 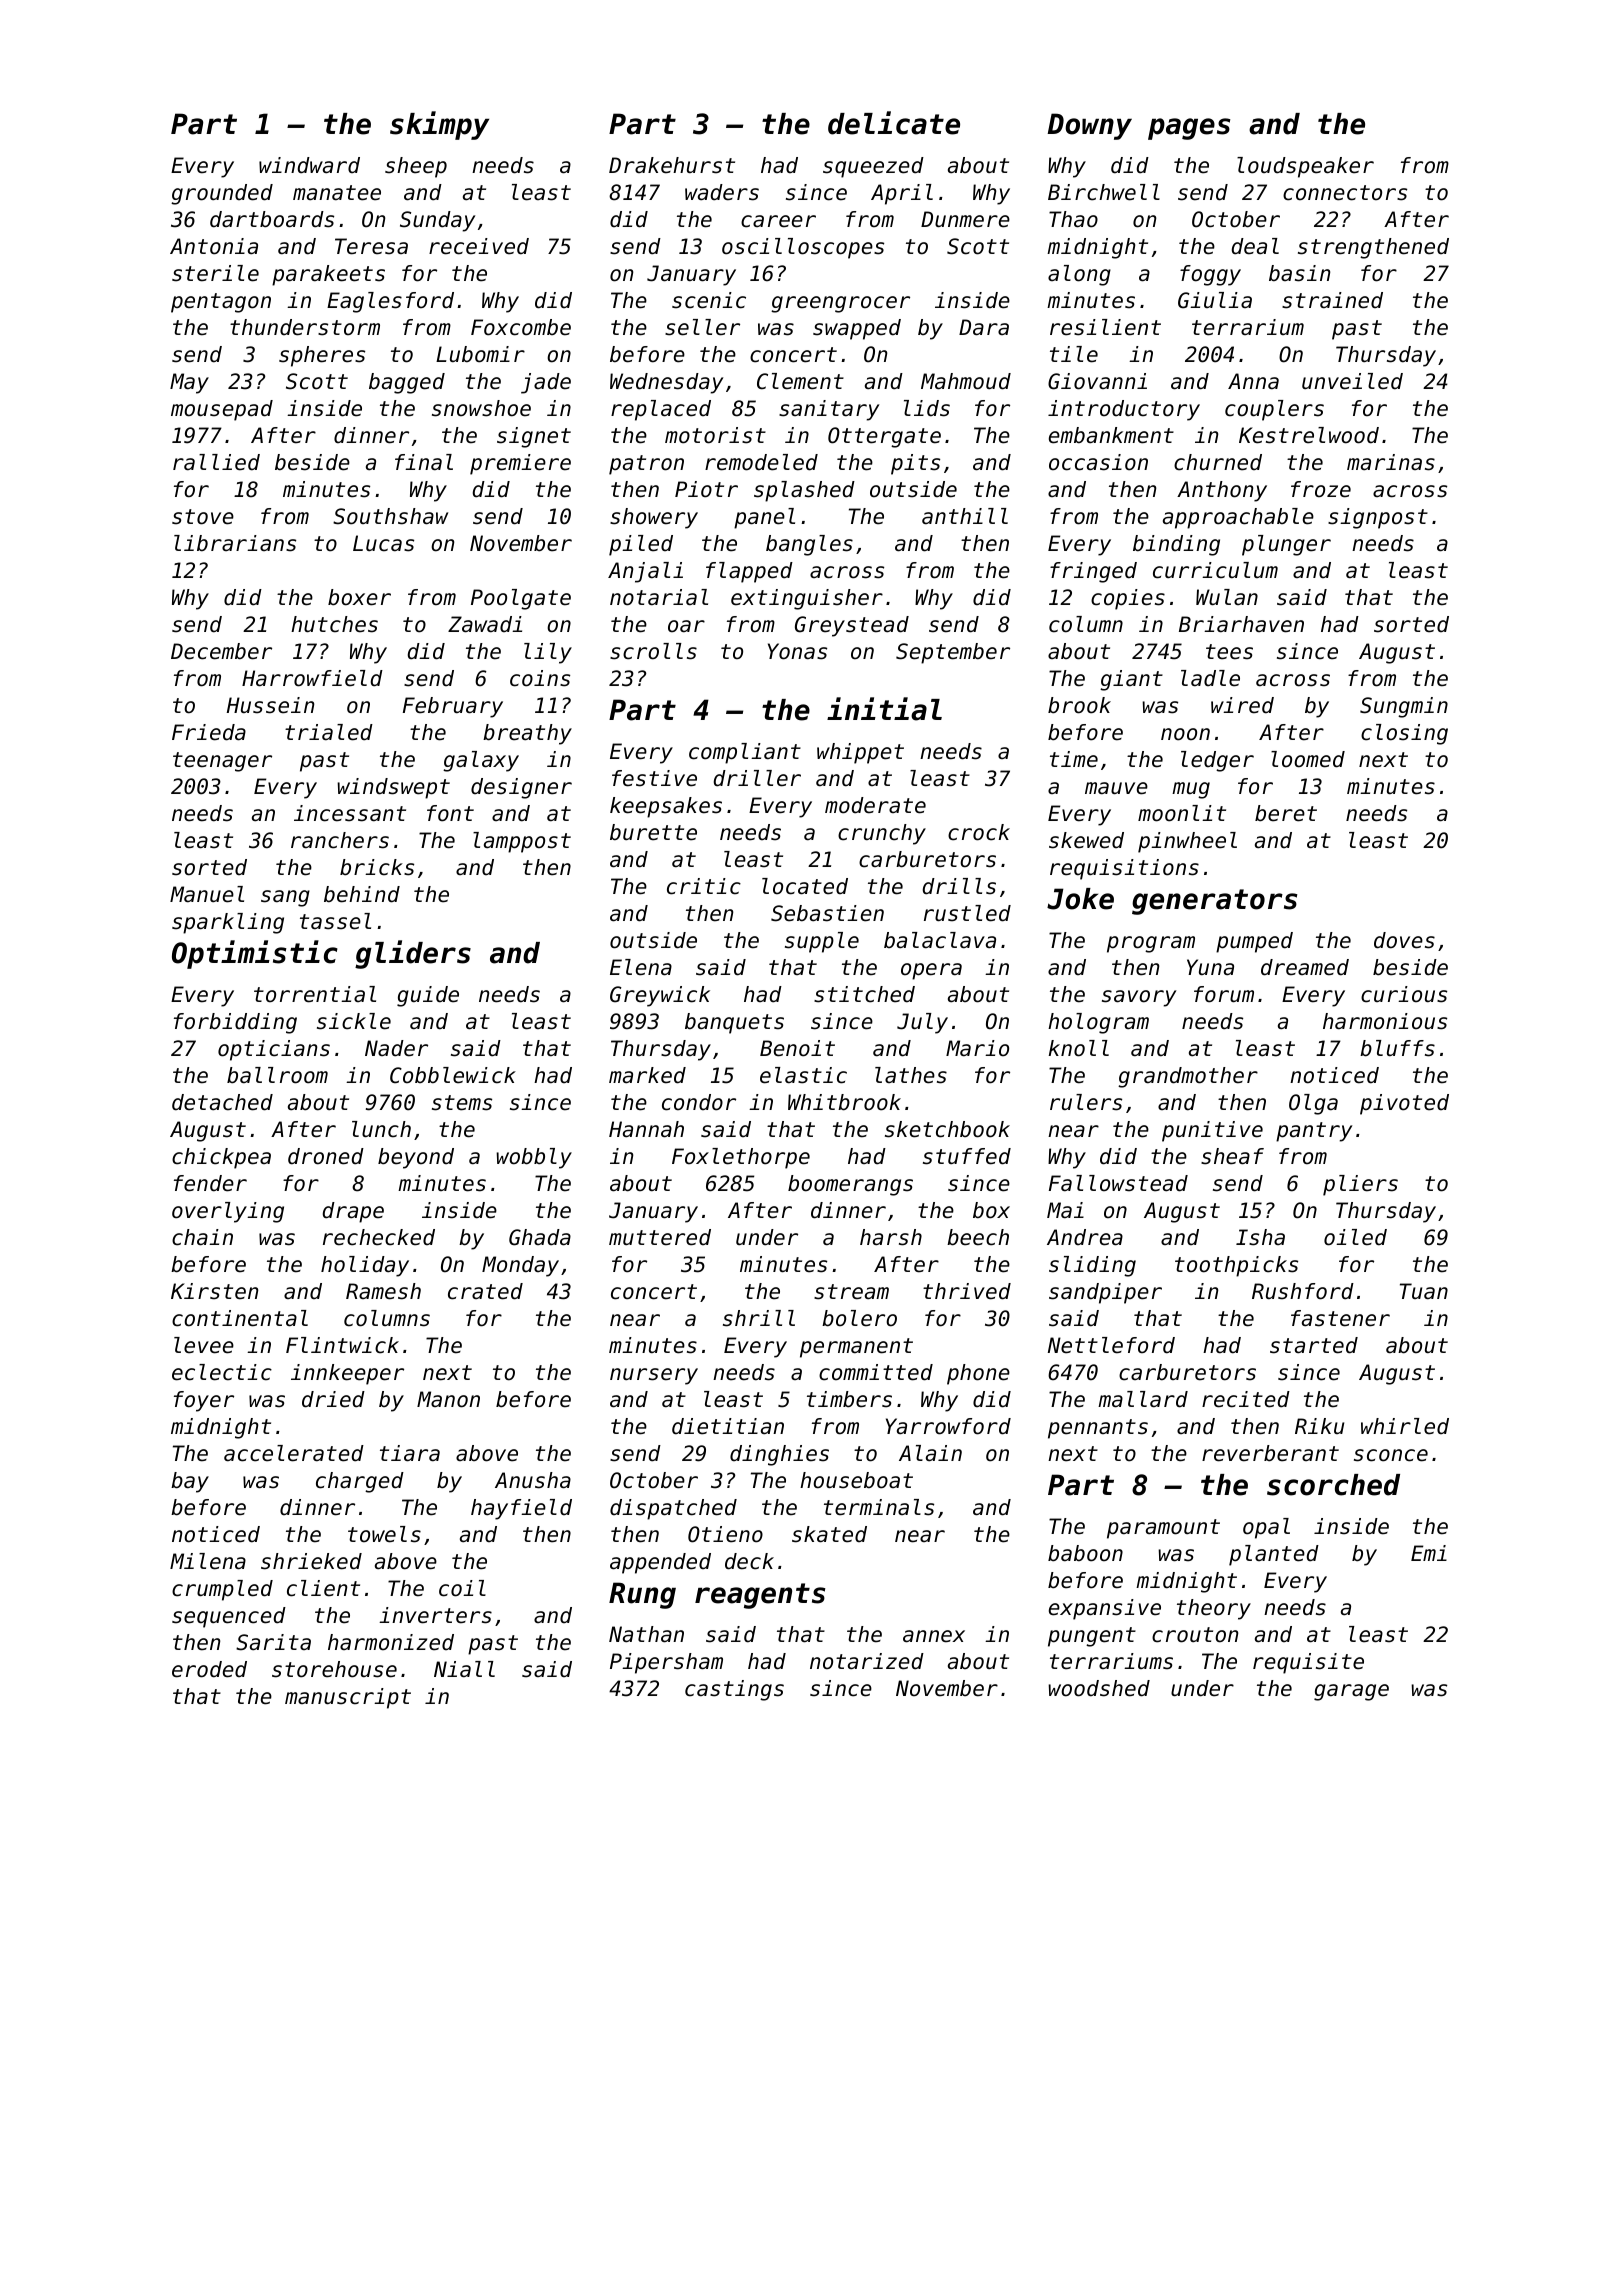 I want to click on lathes, so click(x=911, y=1075).
